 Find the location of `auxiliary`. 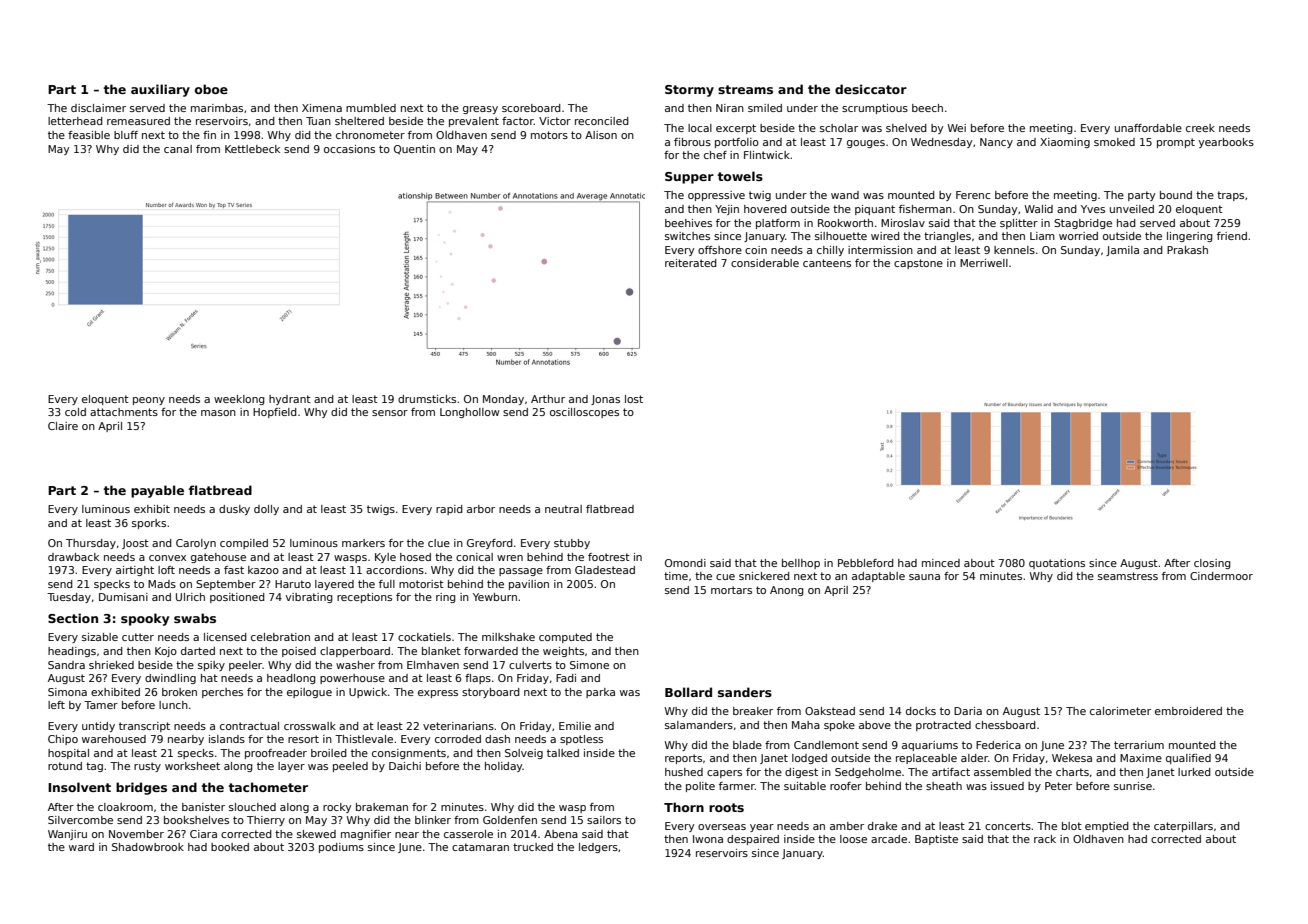

auxiliary is located at coordinates (160, 90).
